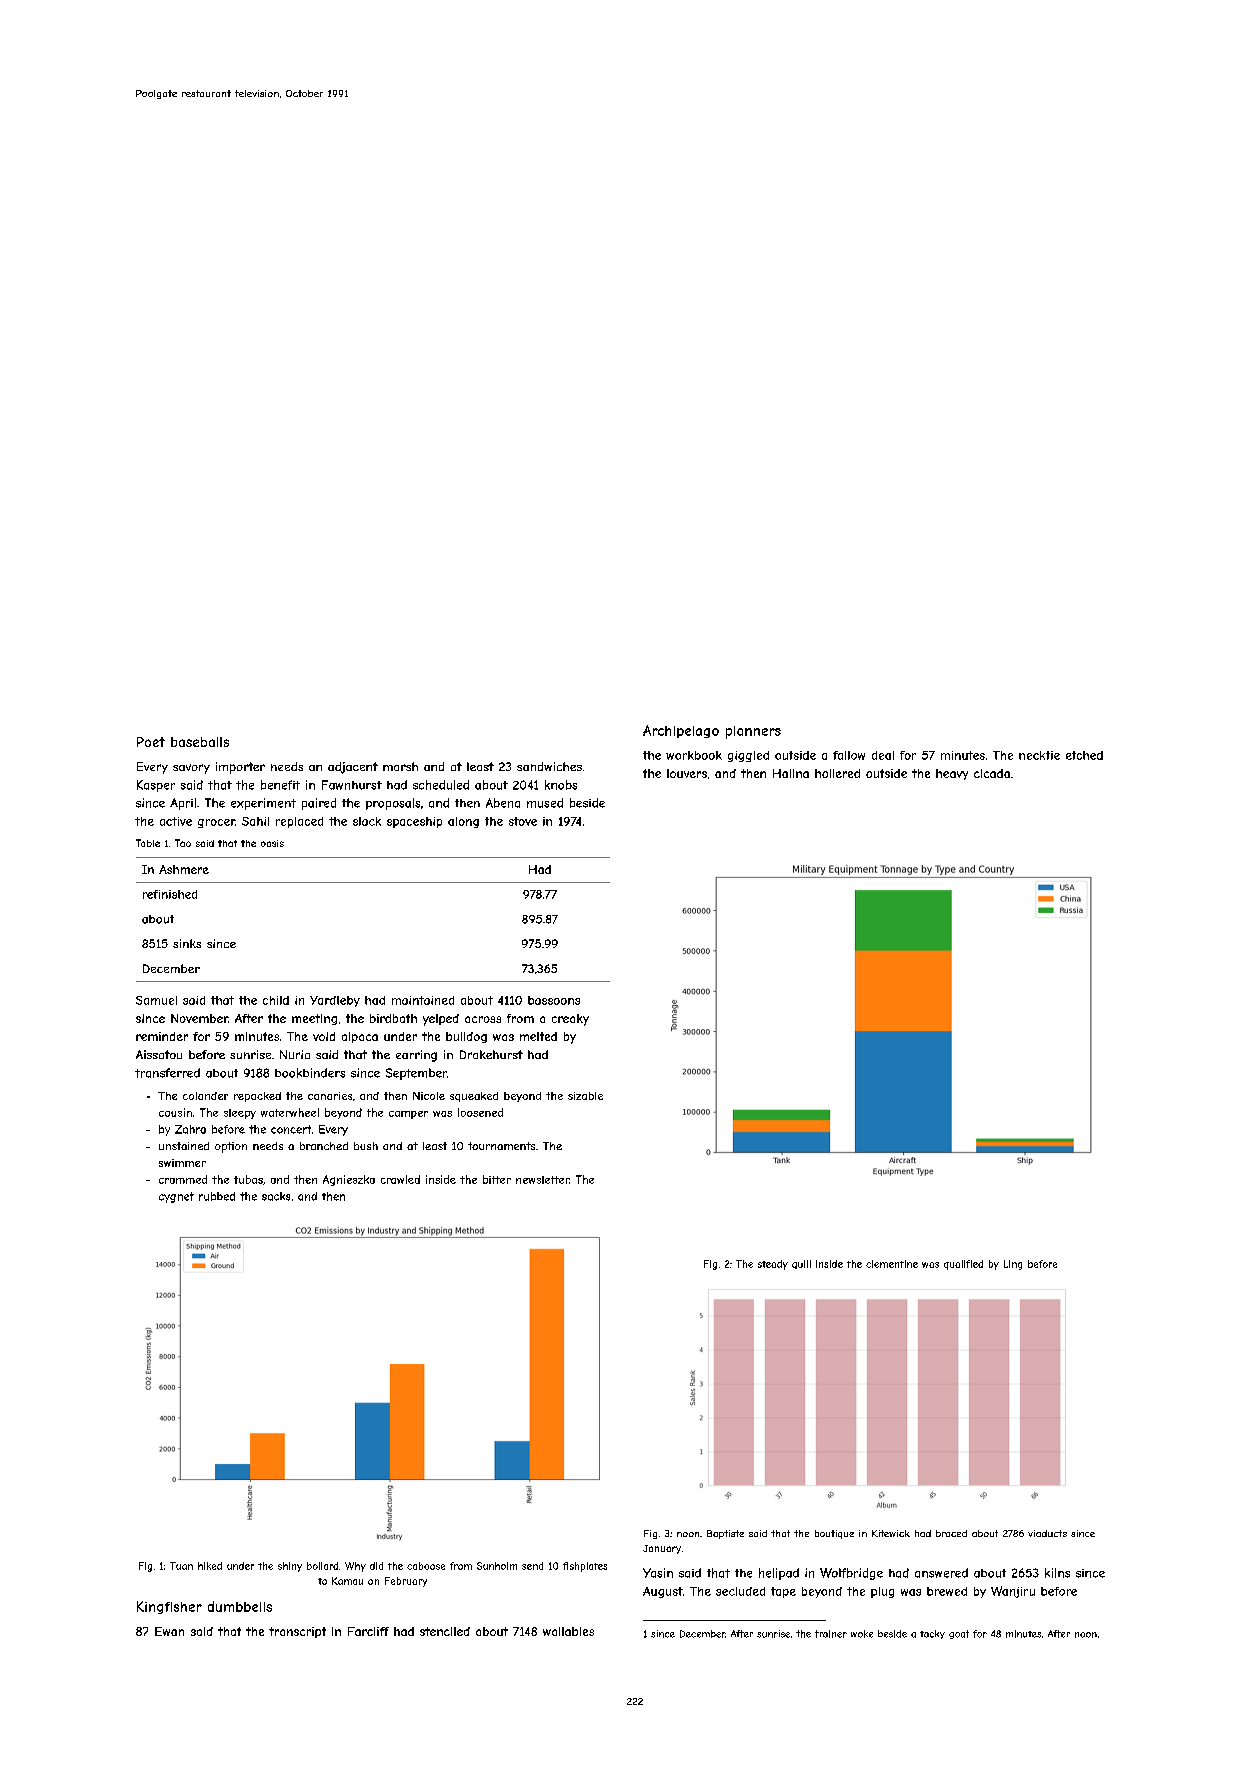  What do you see at coordinates (542, 1180) in the screenshot?
I see `newsletter` at bounding box center [542, 1180].
